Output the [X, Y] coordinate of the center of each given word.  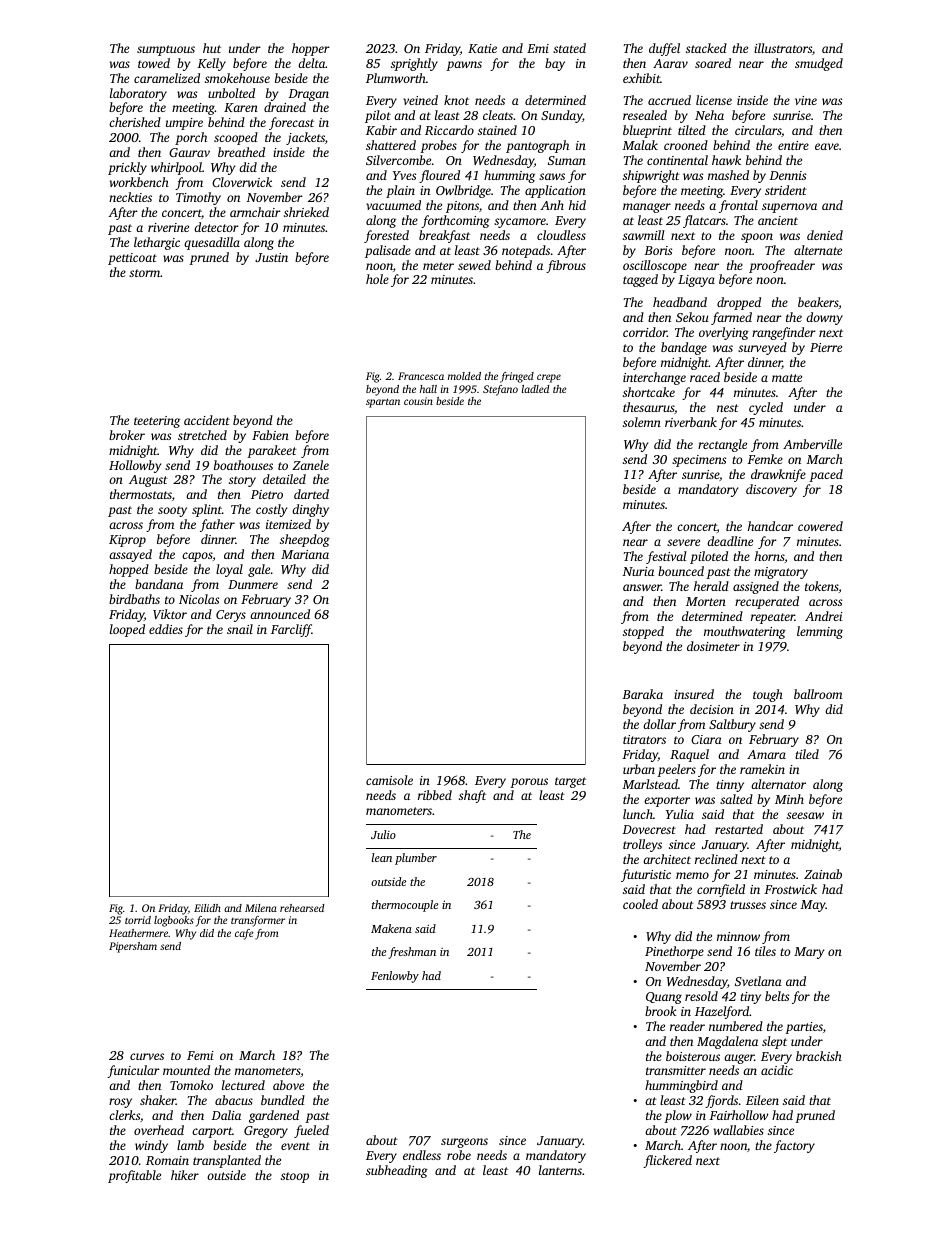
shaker [158, 1100]
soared [713, 63]
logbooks [174, 921]
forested [386, 236]
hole [377, 279]
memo [692, 875]
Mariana [305, 554]
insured [694, 694]
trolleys [642, 845]
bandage [684, 348]
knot [456, 100]
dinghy [310, 510]
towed [154, 63]
